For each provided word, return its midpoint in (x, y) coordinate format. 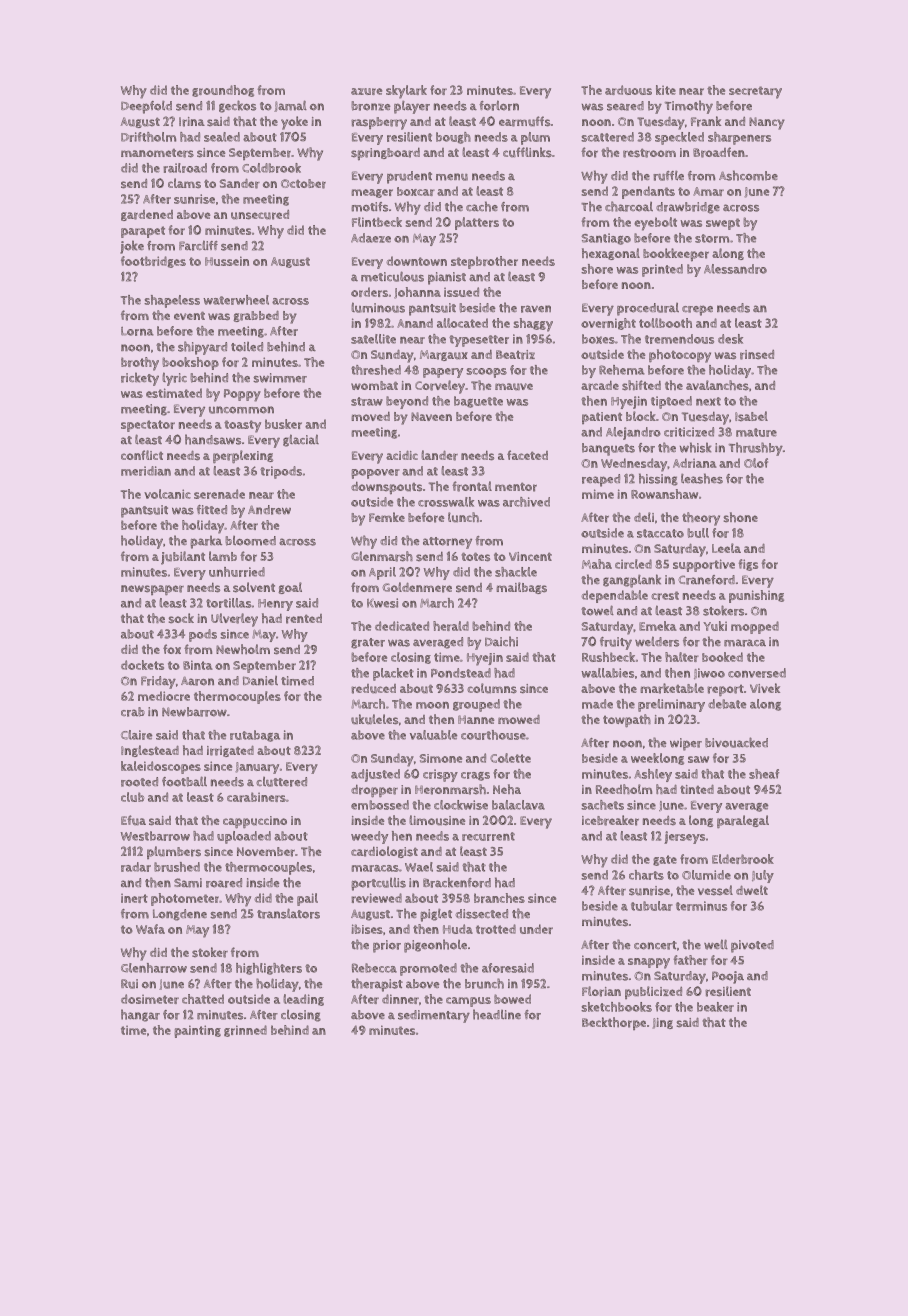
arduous (628, 90)
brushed (177, 867)
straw (367, 401)
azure (366, 91)
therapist (377, 985)
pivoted (752, 946)
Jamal (290, 106)
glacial (301, 440)
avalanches (717, 385)
